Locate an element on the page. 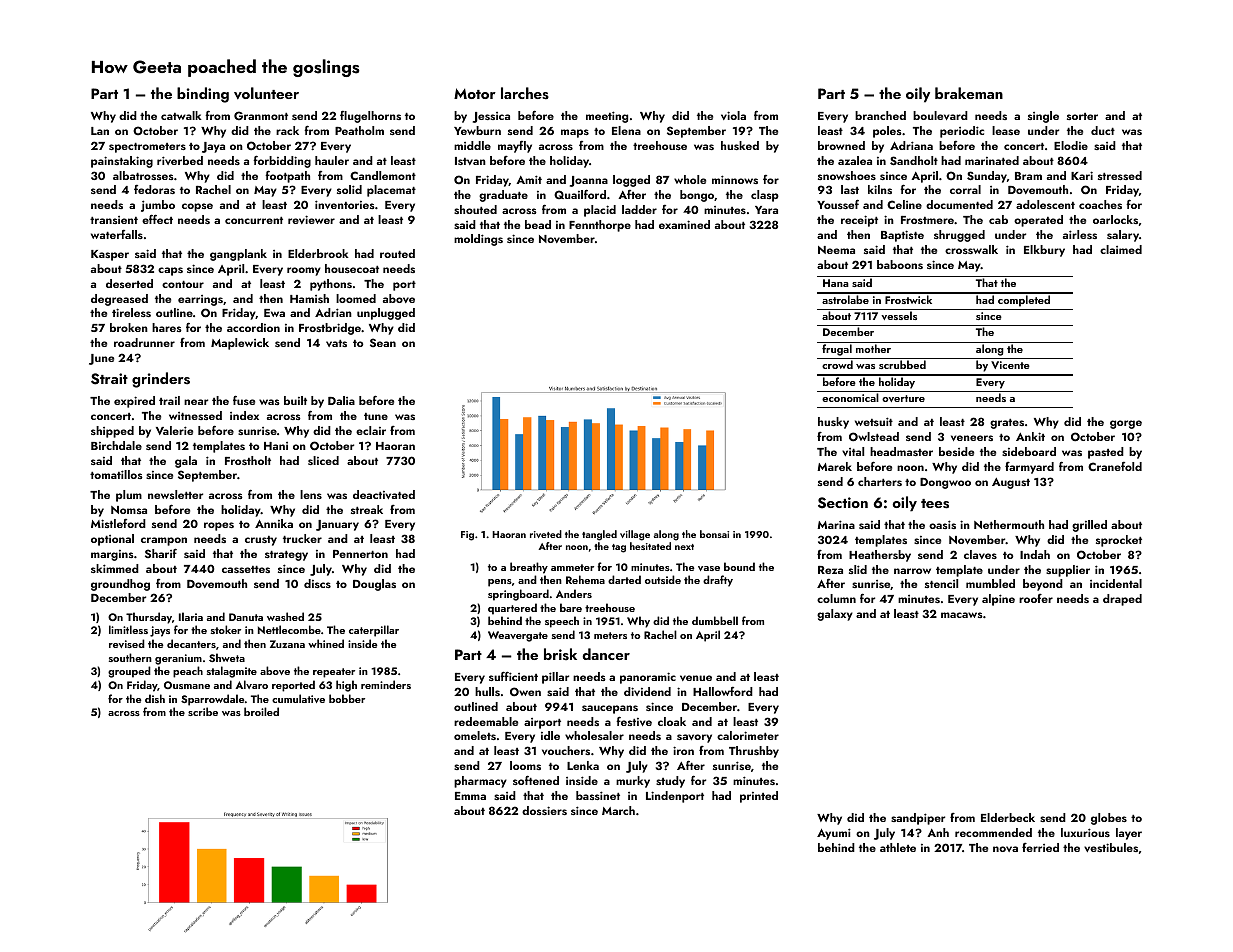 Image resolution: width=1233 pixels, height=952 pixels. duct is located at coordinates (1103, 130).
